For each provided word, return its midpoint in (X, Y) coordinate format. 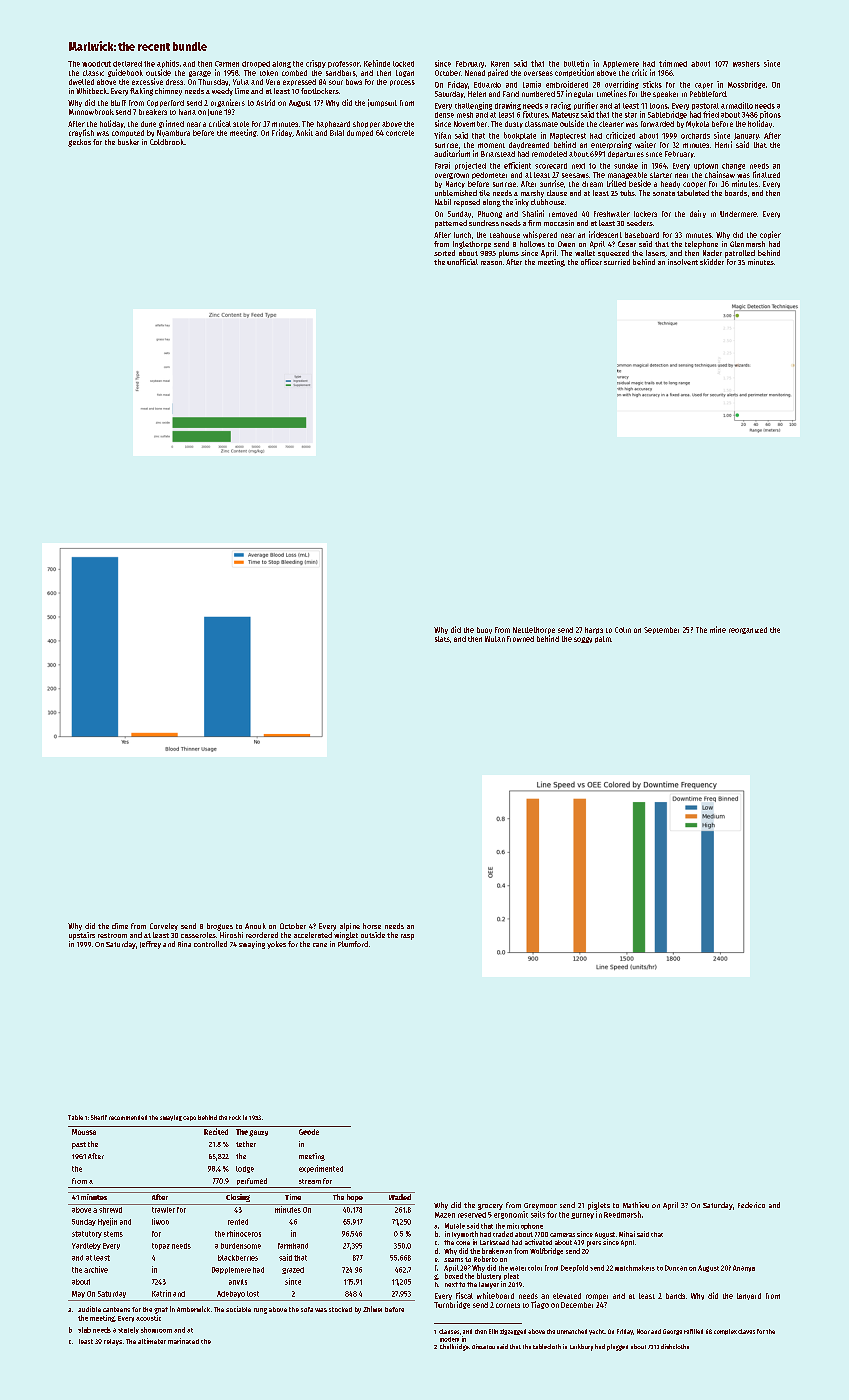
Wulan (495, 639)
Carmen (227, 64)
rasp (407, 937)
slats (442, 639)
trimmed (673, 63)
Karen (500, 64)
